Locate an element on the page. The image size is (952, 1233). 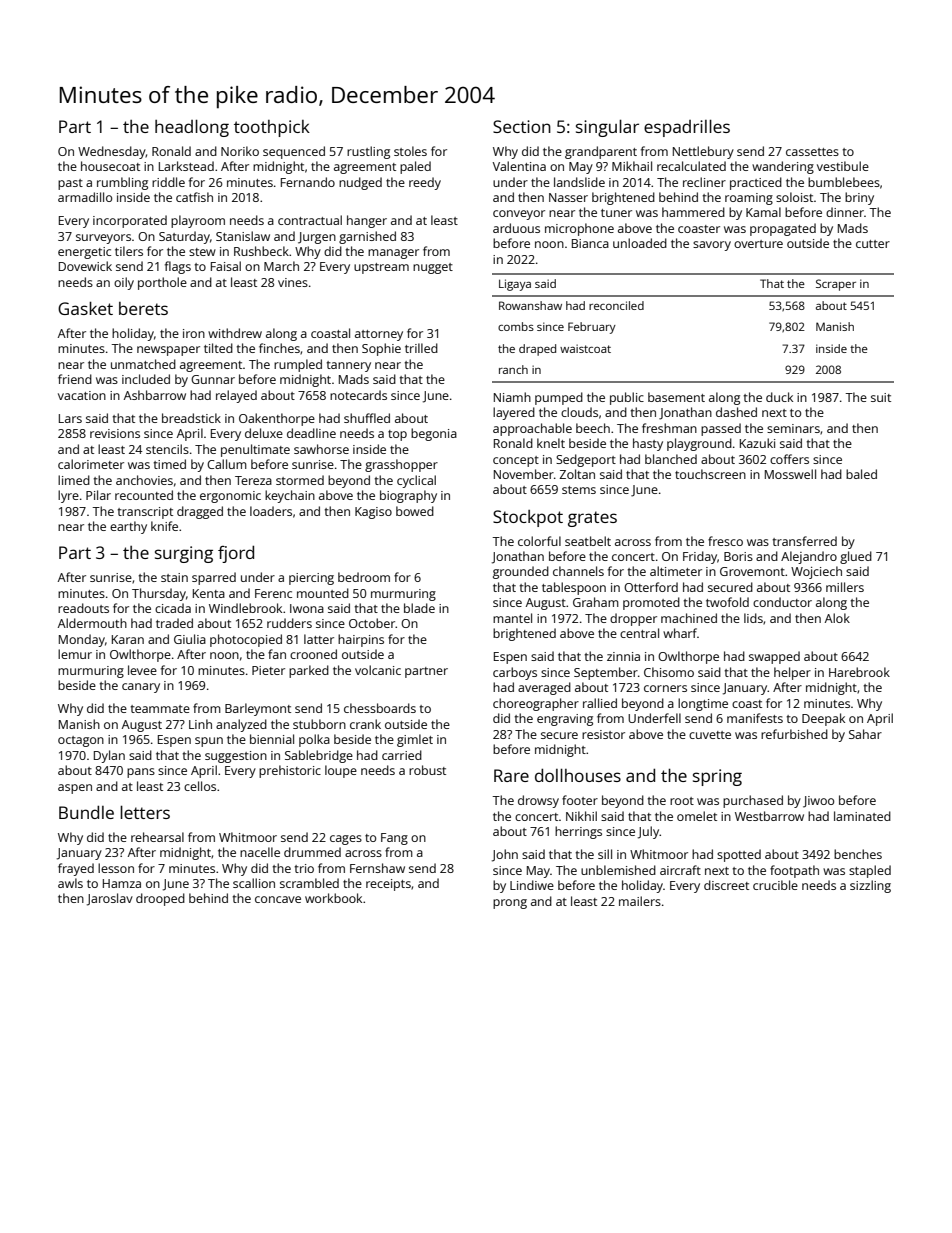
prong is located at coordinates (510, 904).
